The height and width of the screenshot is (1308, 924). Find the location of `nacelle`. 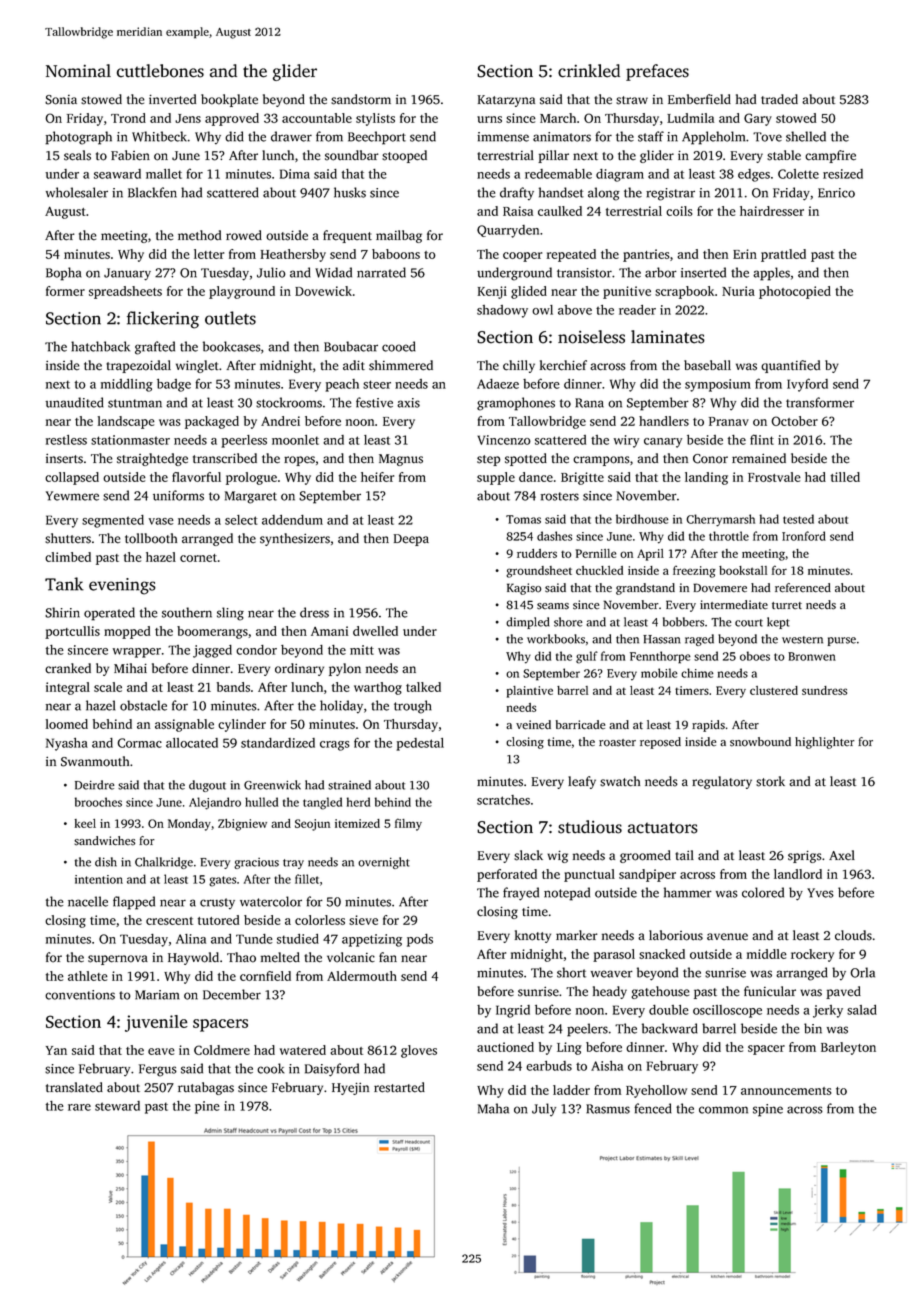

nacelle is located at coordinates (88, 901).
